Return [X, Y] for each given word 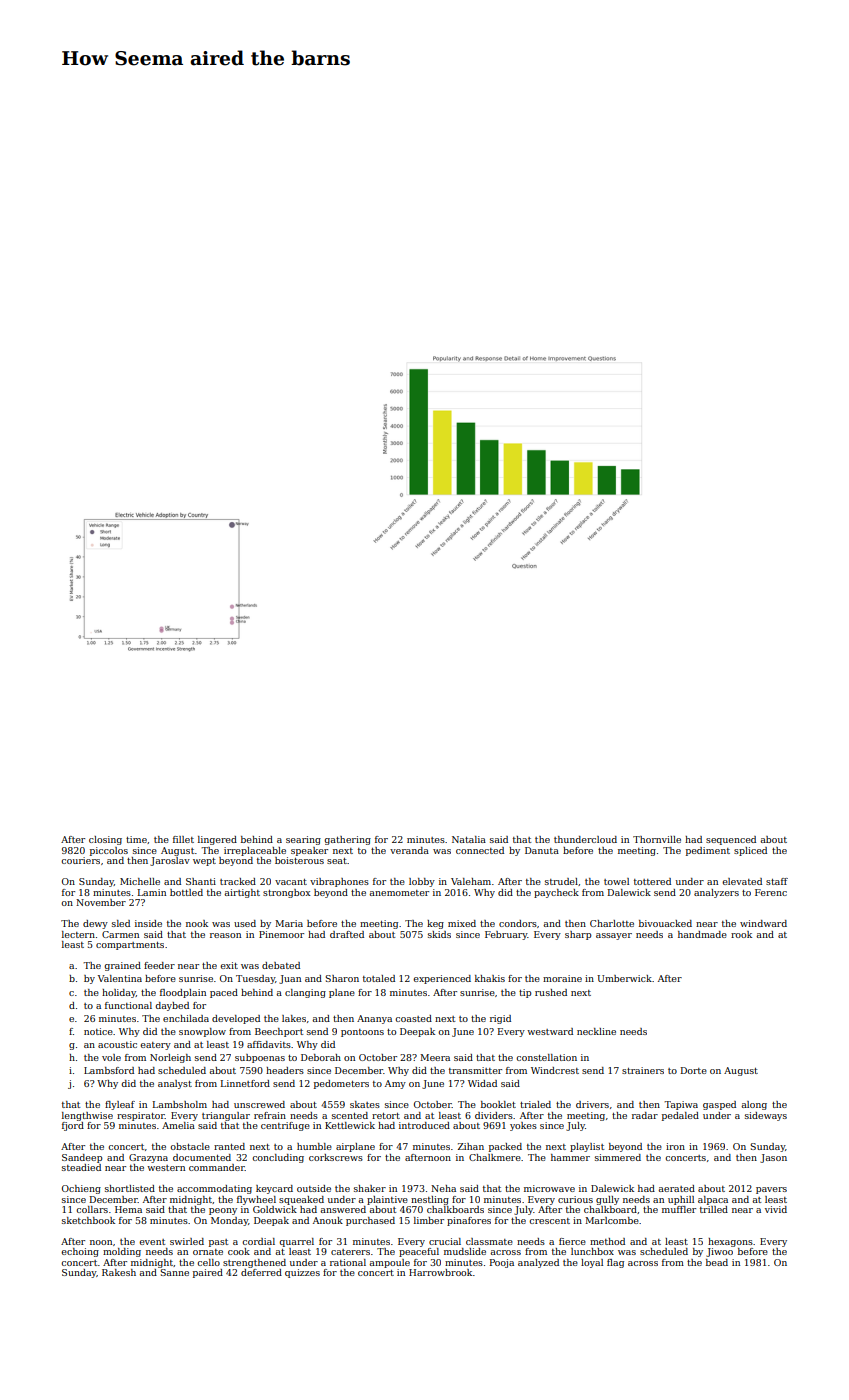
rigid [500, 1019]
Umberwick [624, 978]
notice [98, 1031]
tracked [238, 881]
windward [763, 923]
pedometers [341, 1084]
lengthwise [87, 1116]
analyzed [538, 1263]
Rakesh [119, 1272]
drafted [347, 934]
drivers [592, 1104]
